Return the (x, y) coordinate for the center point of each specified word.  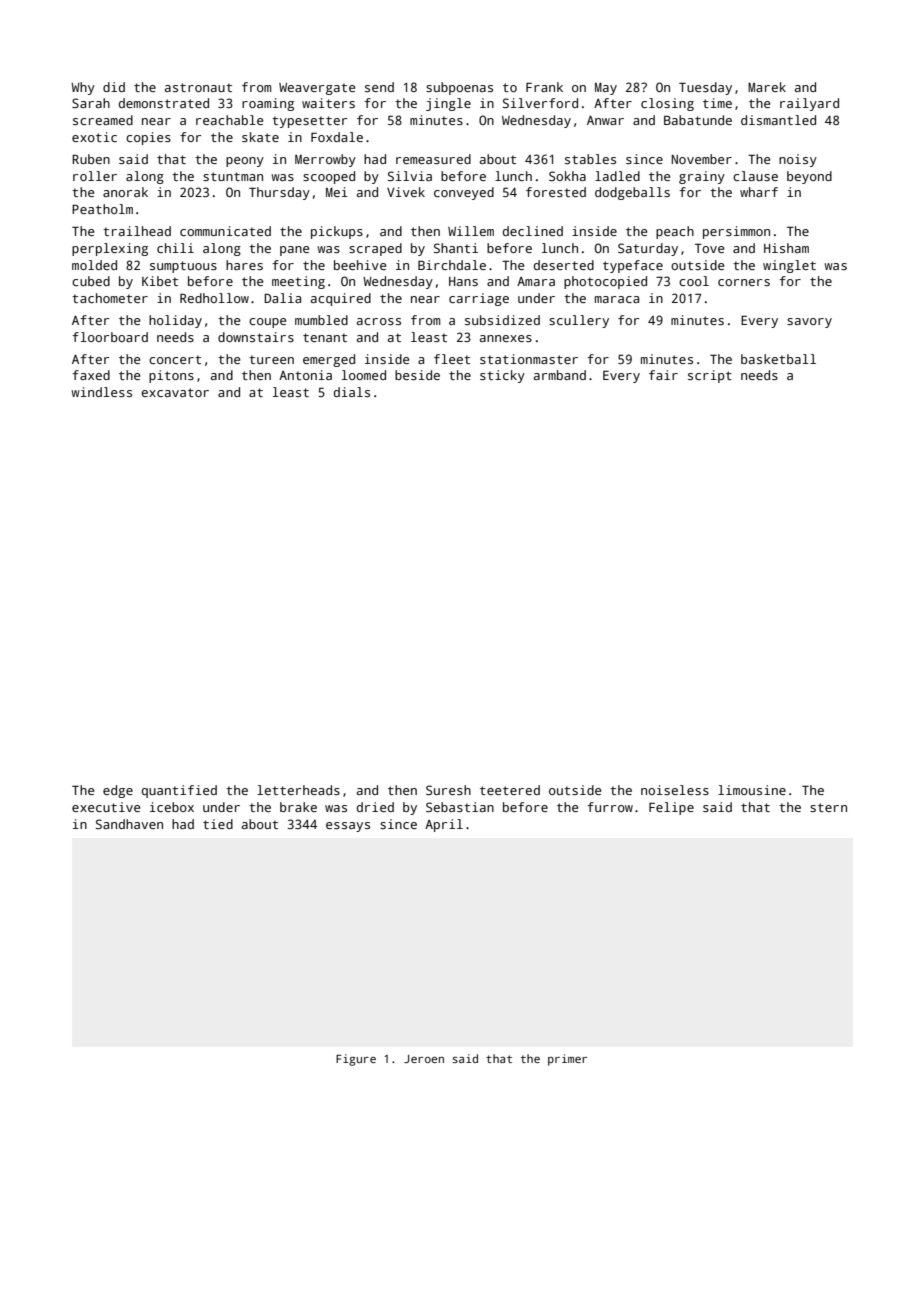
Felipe (671, 808)
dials (352, 392)
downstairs (256, 337)
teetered (510, 790)
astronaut (198, 87)
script (710, 376)
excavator (175, 392)
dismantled (778, 120)
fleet (452, 359)
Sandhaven (129, 824)
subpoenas (459, 88)
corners (744, 282)
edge (118, 791)
